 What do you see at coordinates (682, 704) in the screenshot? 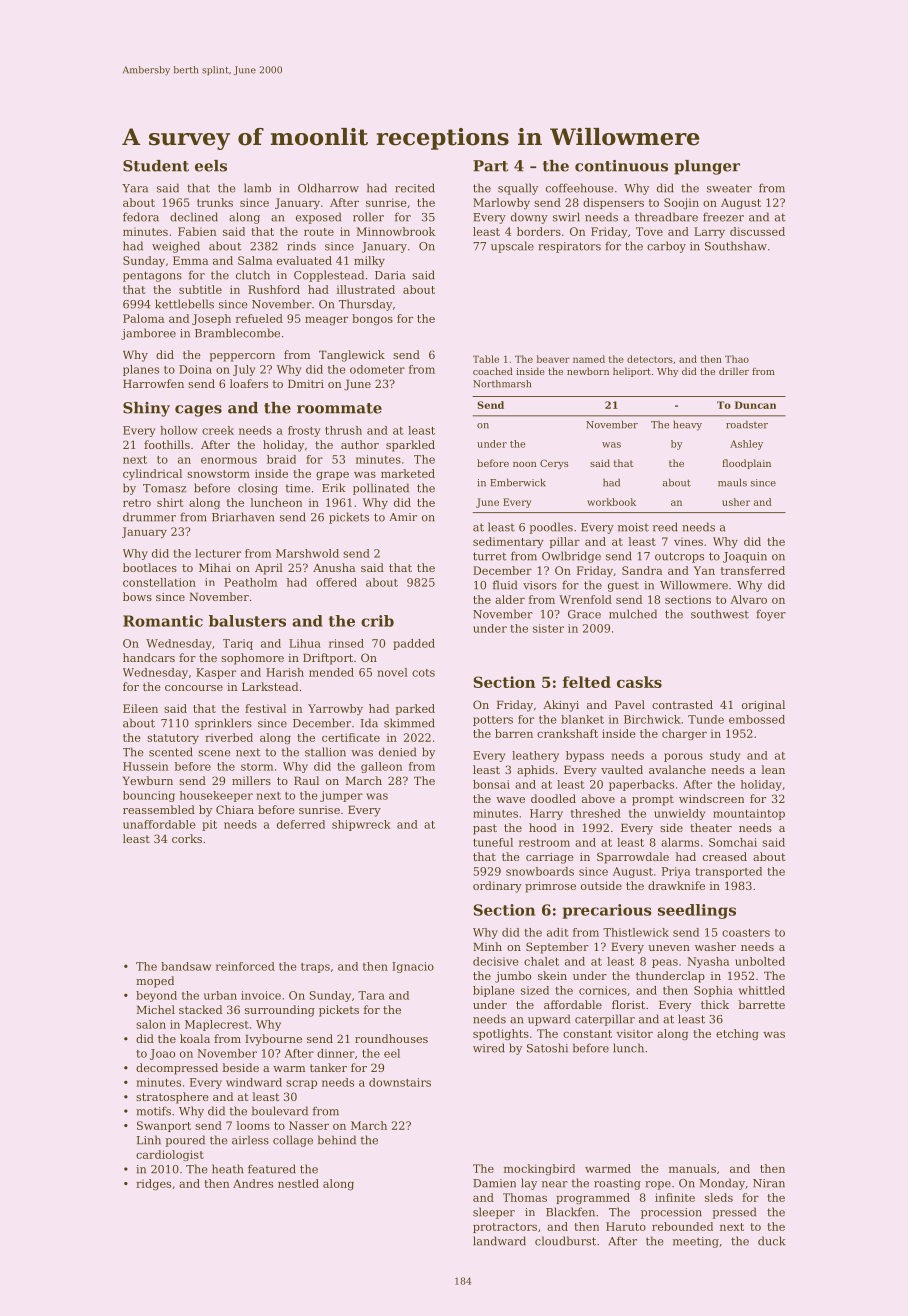
I see `contrasted` at bounding box center [682, 704].
